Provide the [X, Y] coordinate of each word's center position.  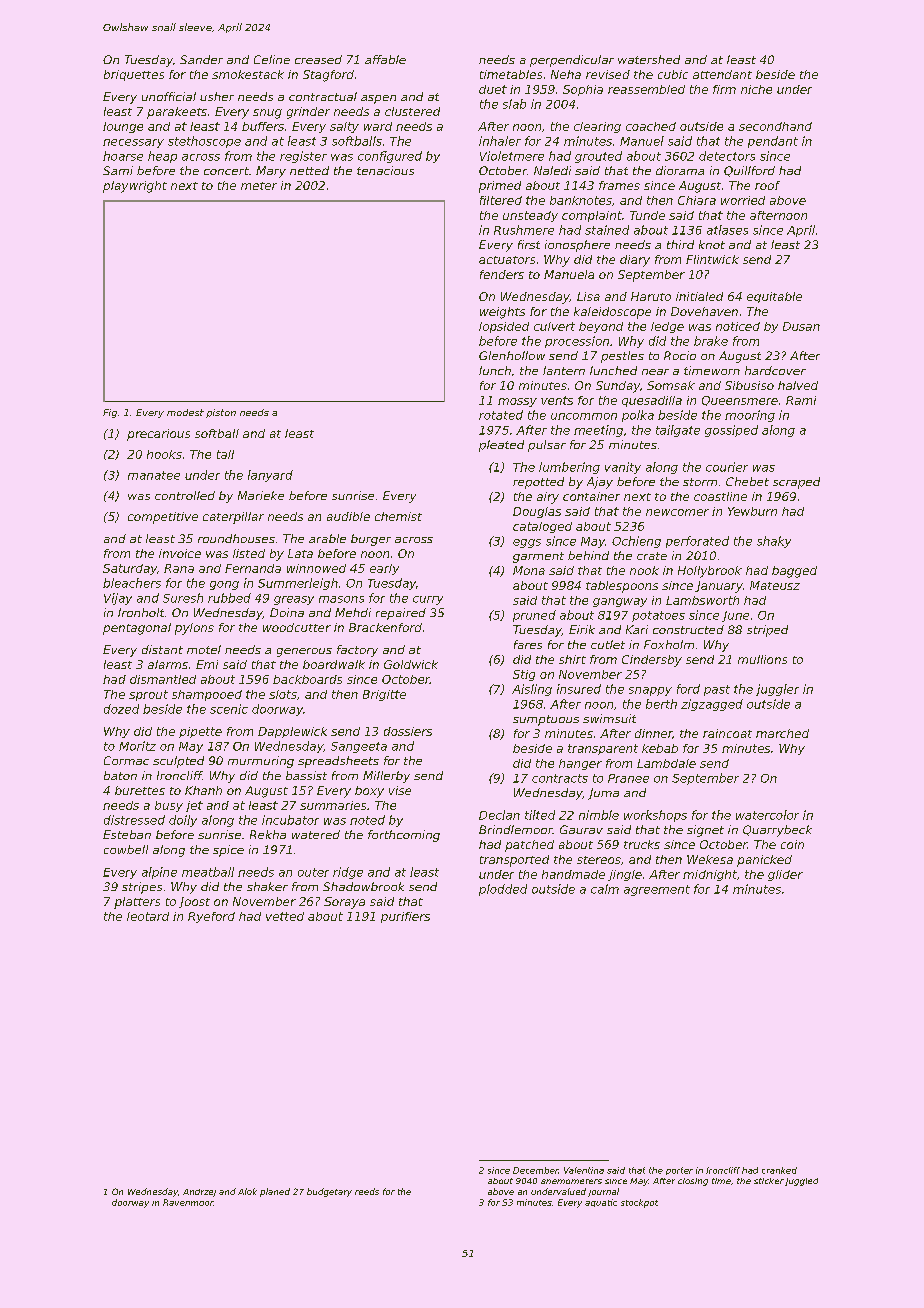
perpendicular [572, 61]
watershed [649, 59]
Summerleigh [298, 584]
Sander [201, 59]
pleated [501, 446]
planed [275, 1192]
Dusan [801, 326]
